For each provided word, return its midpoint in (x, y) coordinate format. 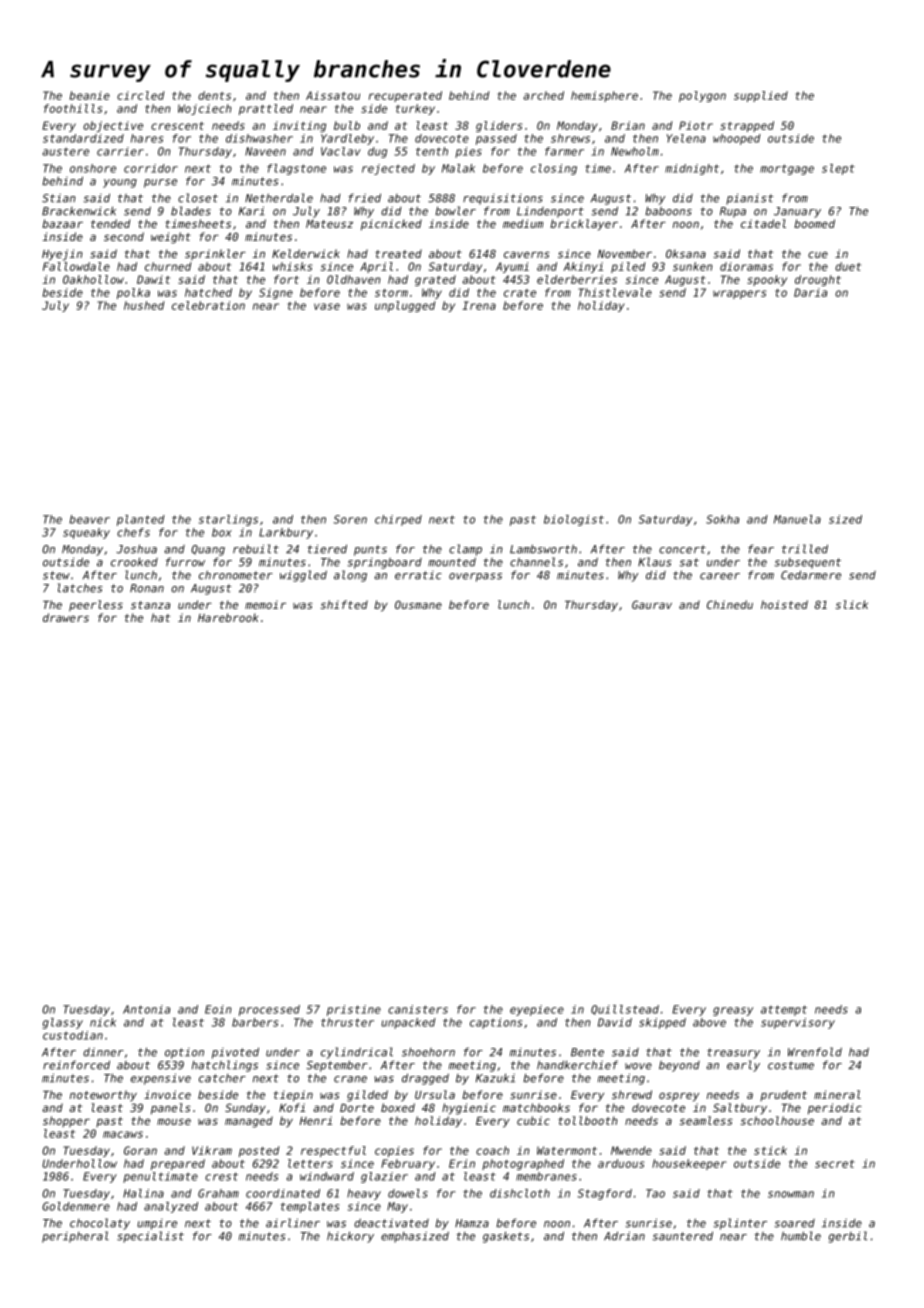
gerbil (848, 1237)
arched (543, 95)
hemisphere (604, 96)
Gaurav (652, 604)
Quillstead (625, 1010)
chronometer (236, 575)
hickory (350, 1237)
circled (141, 95)
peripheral (75, 1237)
